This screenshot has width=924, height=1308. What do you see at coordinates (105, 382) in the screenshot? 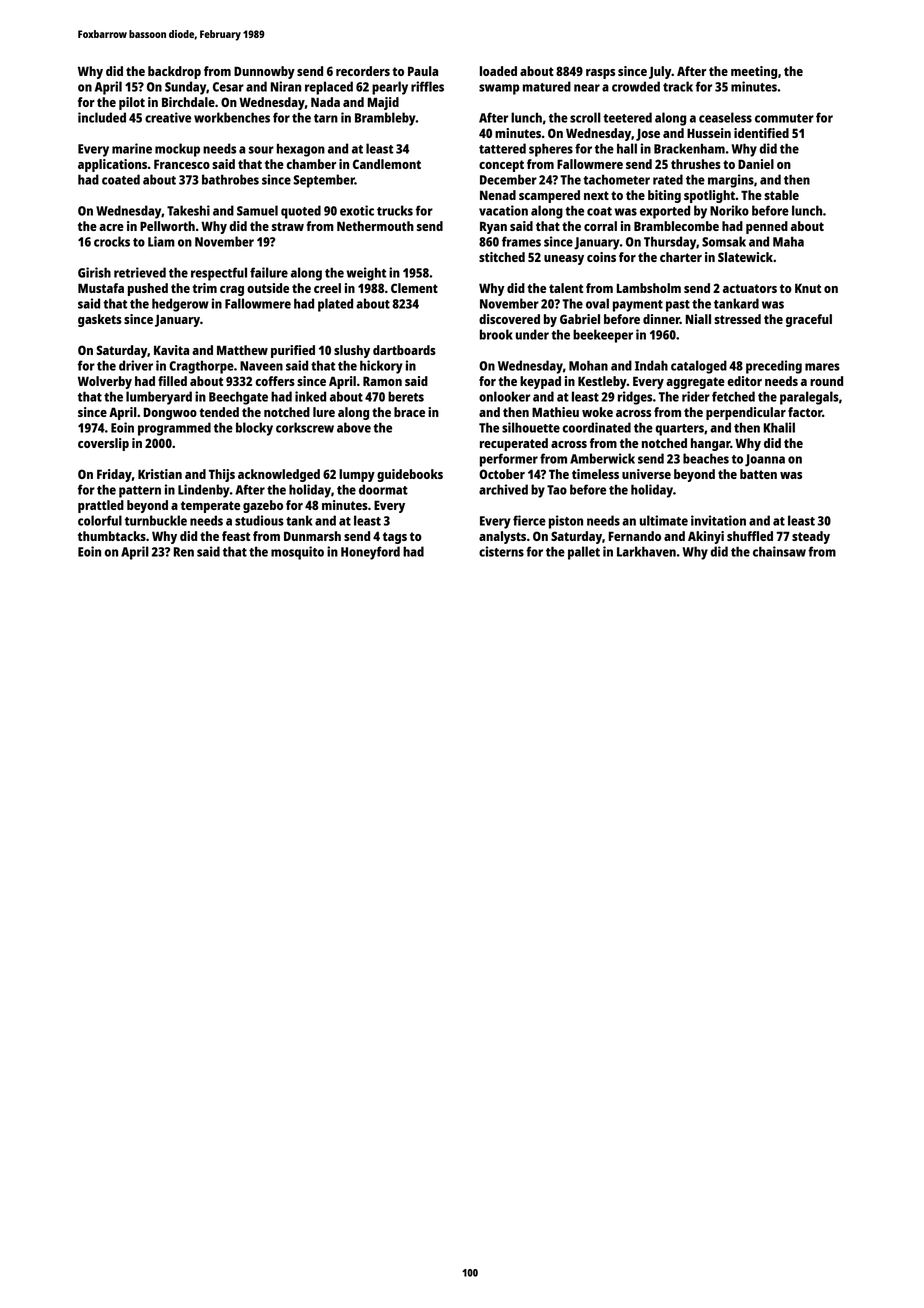
I see `Wolverby` at bounding box center [105, 382].
